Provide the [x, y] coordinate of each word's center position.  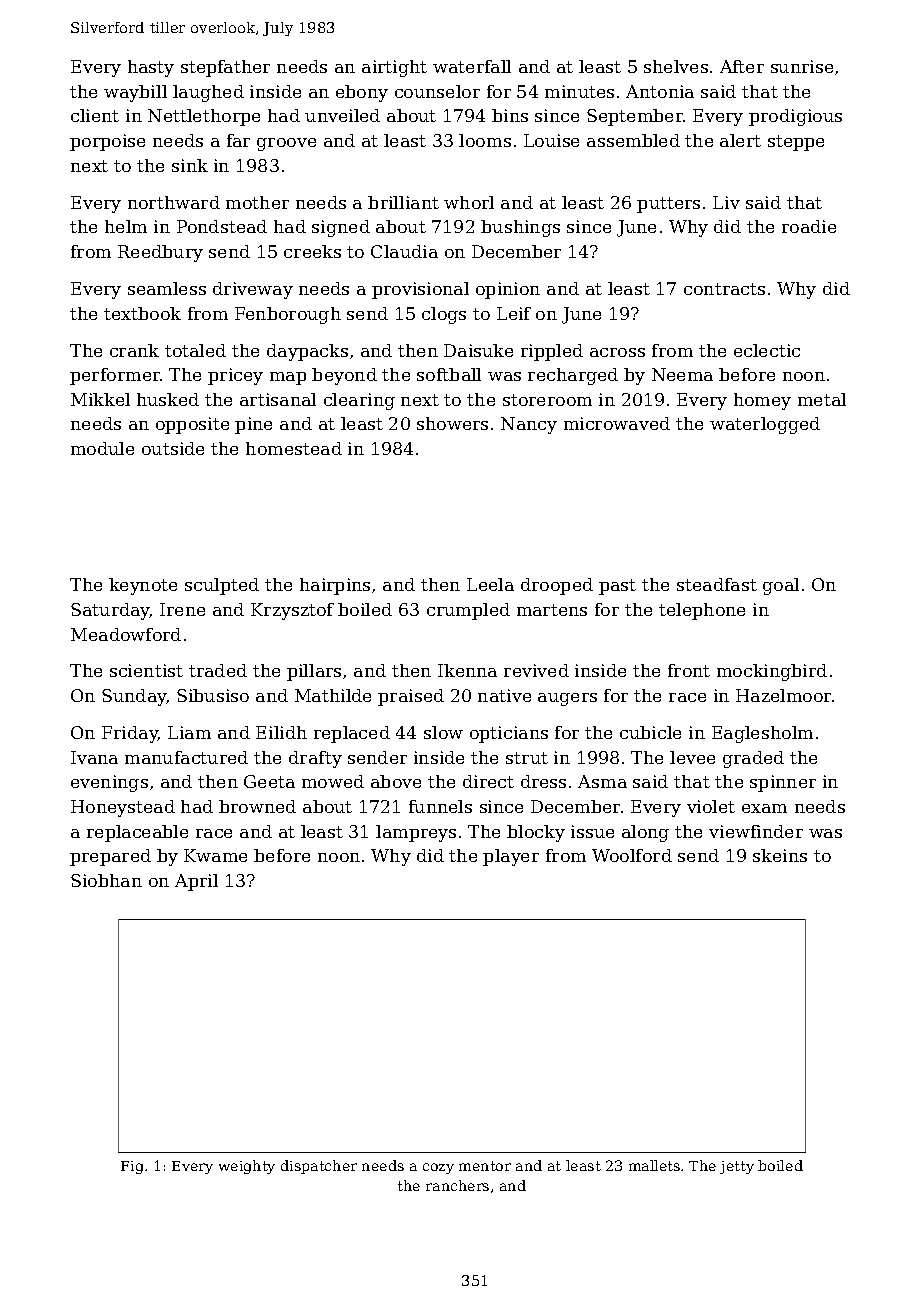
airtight [394, 68]
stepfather [225, 68]
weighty [247, 1167]
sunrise [802, 66]
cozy [438, 1168]
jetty [737, 1167]
